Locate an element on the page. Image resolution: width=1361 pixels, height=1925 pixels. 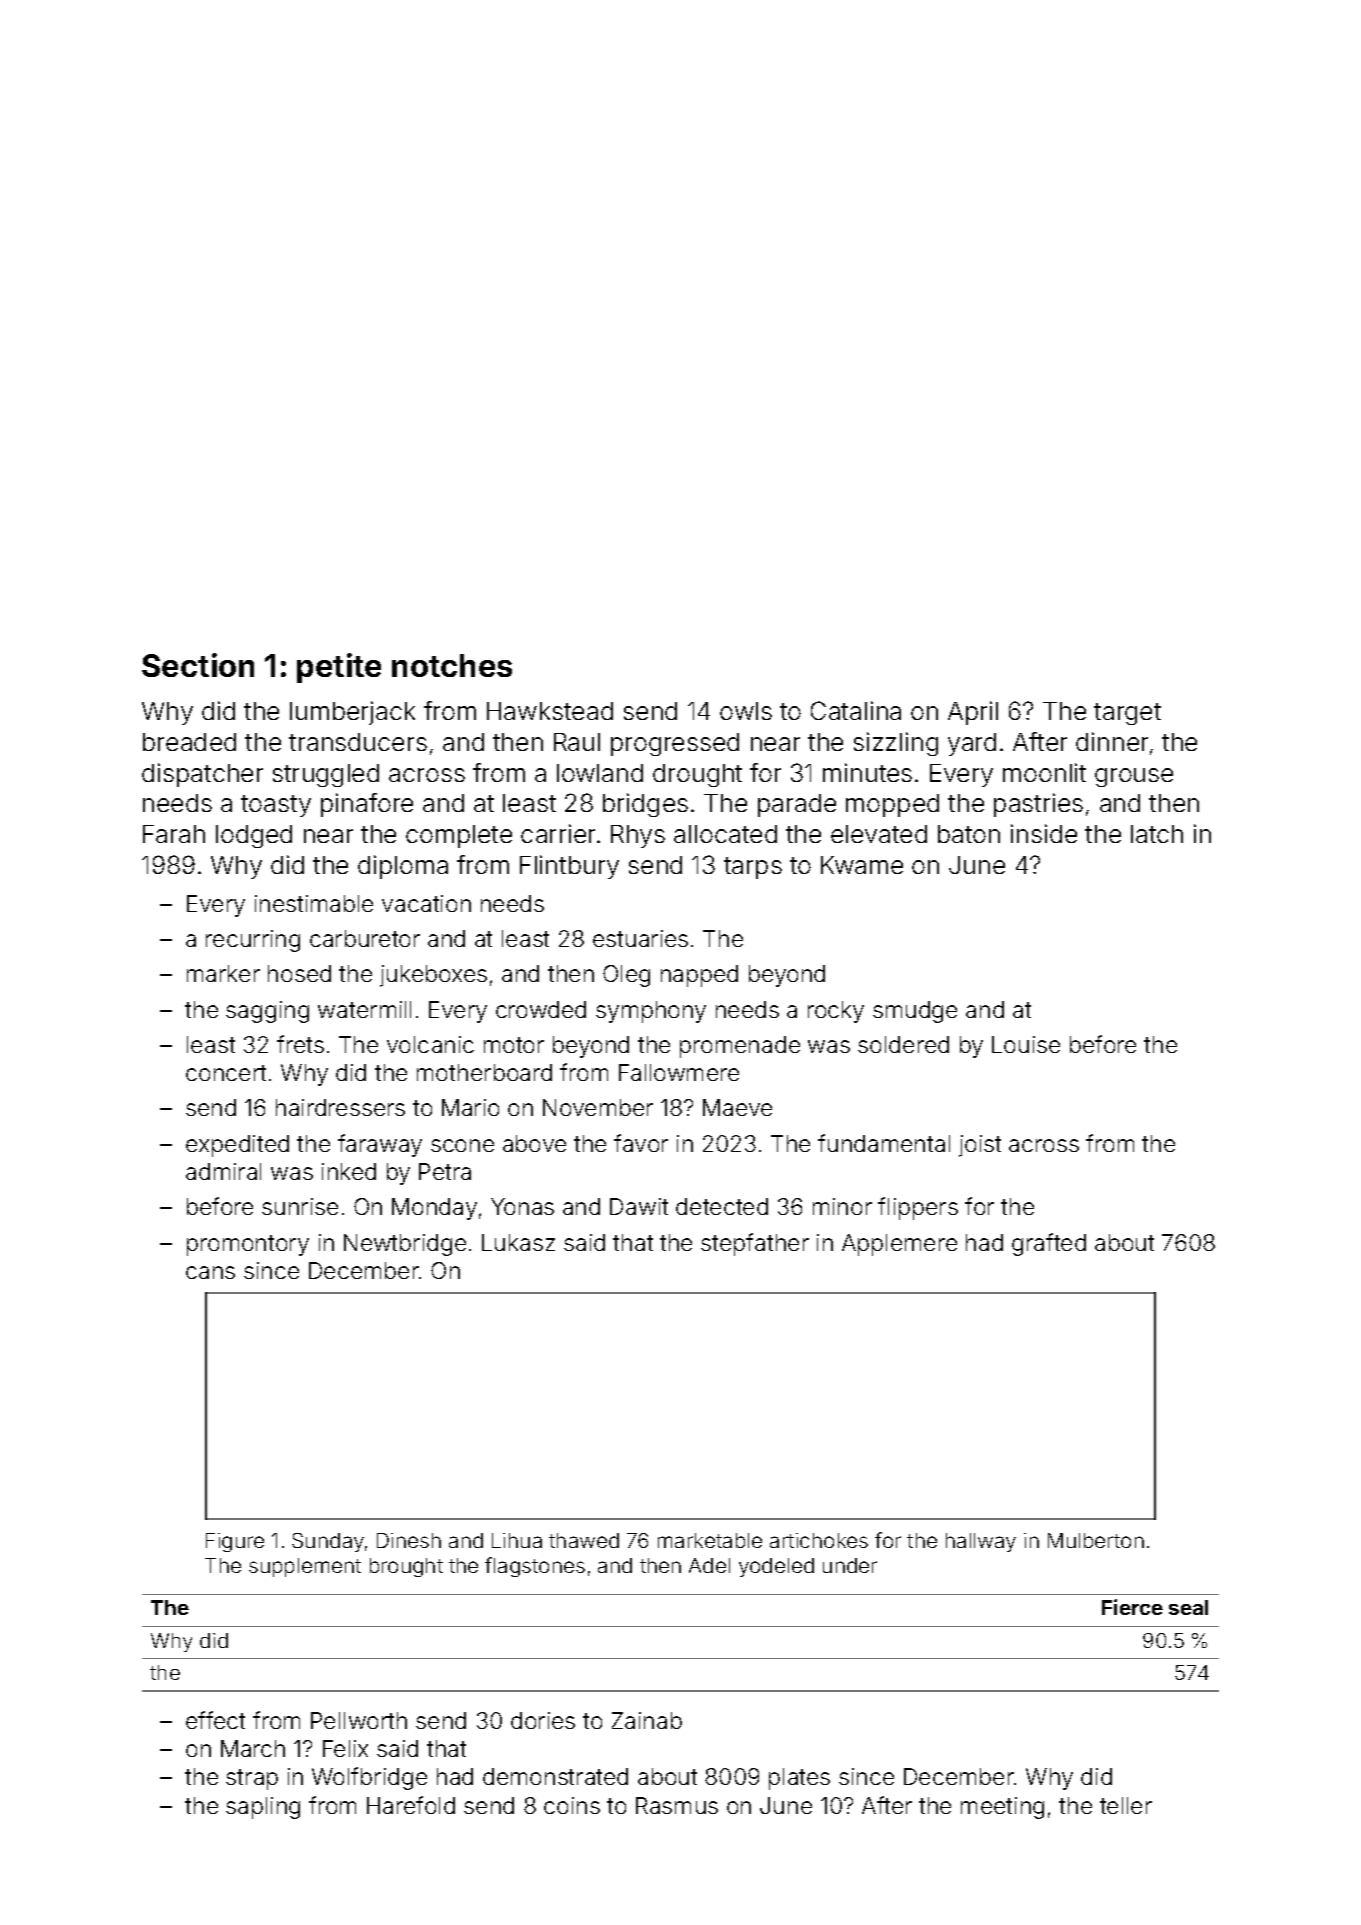
Lihua is located at coordinates (517, 1540).
